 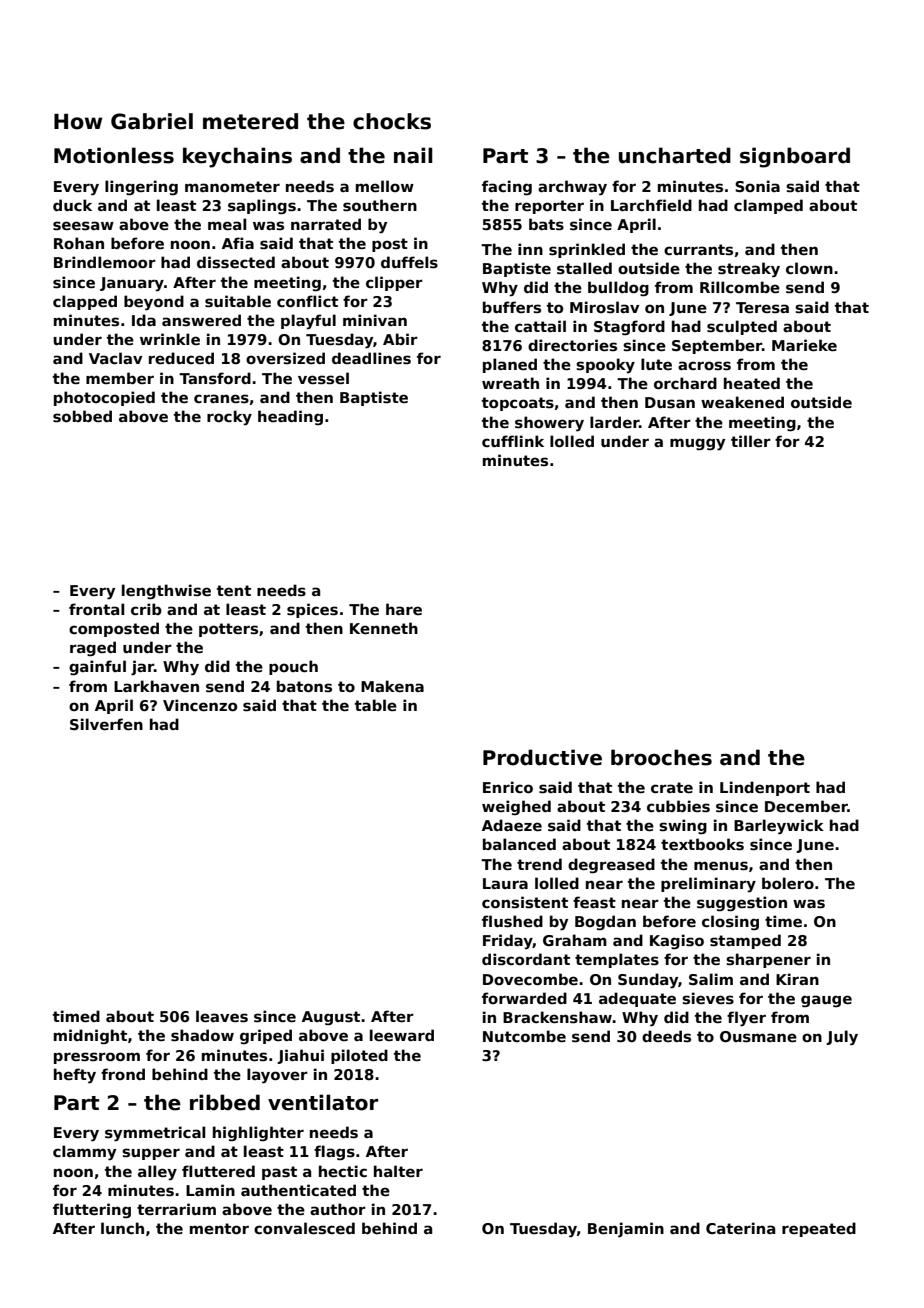 I want to click on July, so click(x=842, y=1038).
